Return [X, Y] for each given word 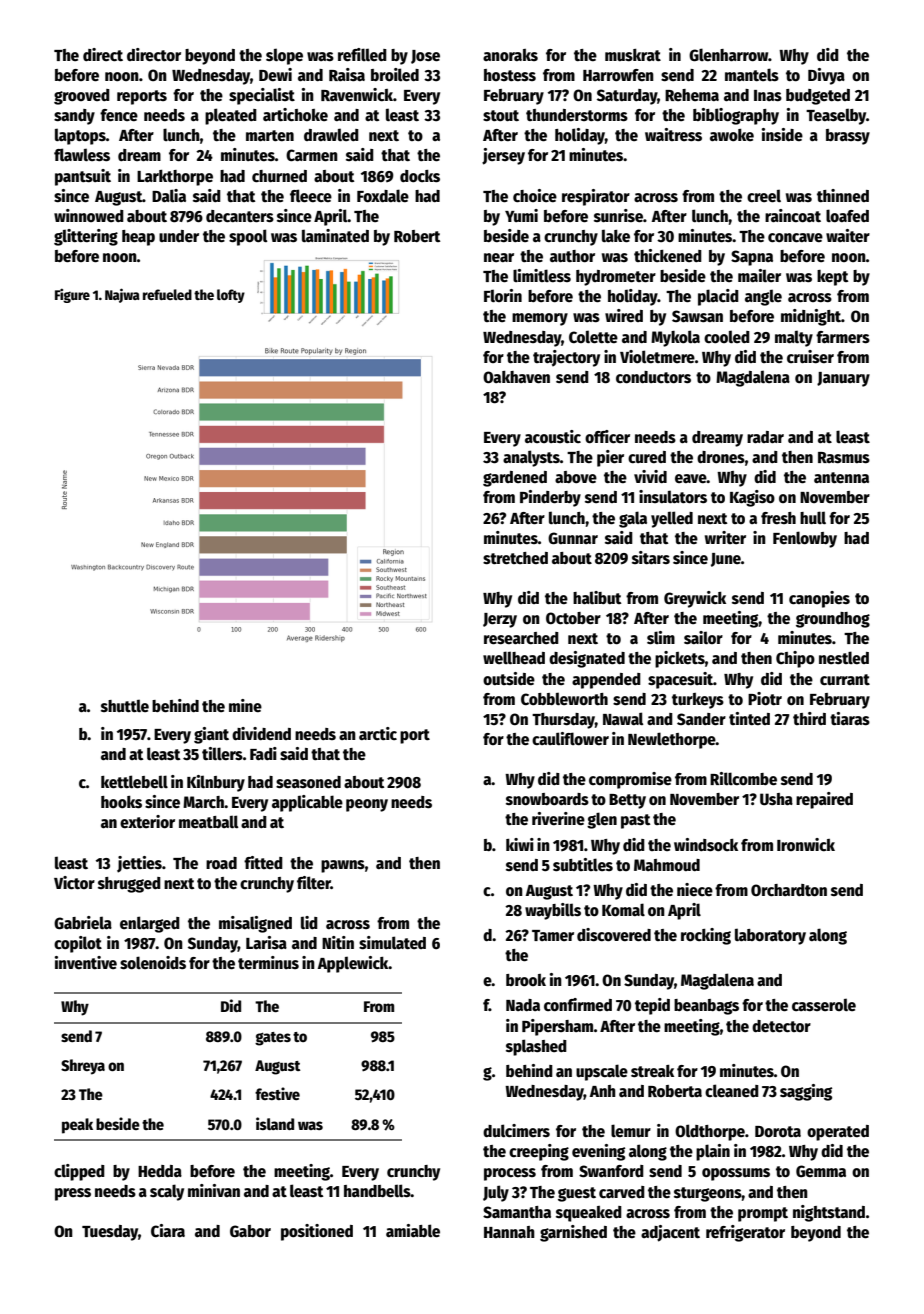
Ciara [168, 1230]
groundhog [833, 620]
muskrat [633, 55]
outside [509, 679]
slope [284, 56]
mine [245, 705]
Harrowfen [618, 75]
